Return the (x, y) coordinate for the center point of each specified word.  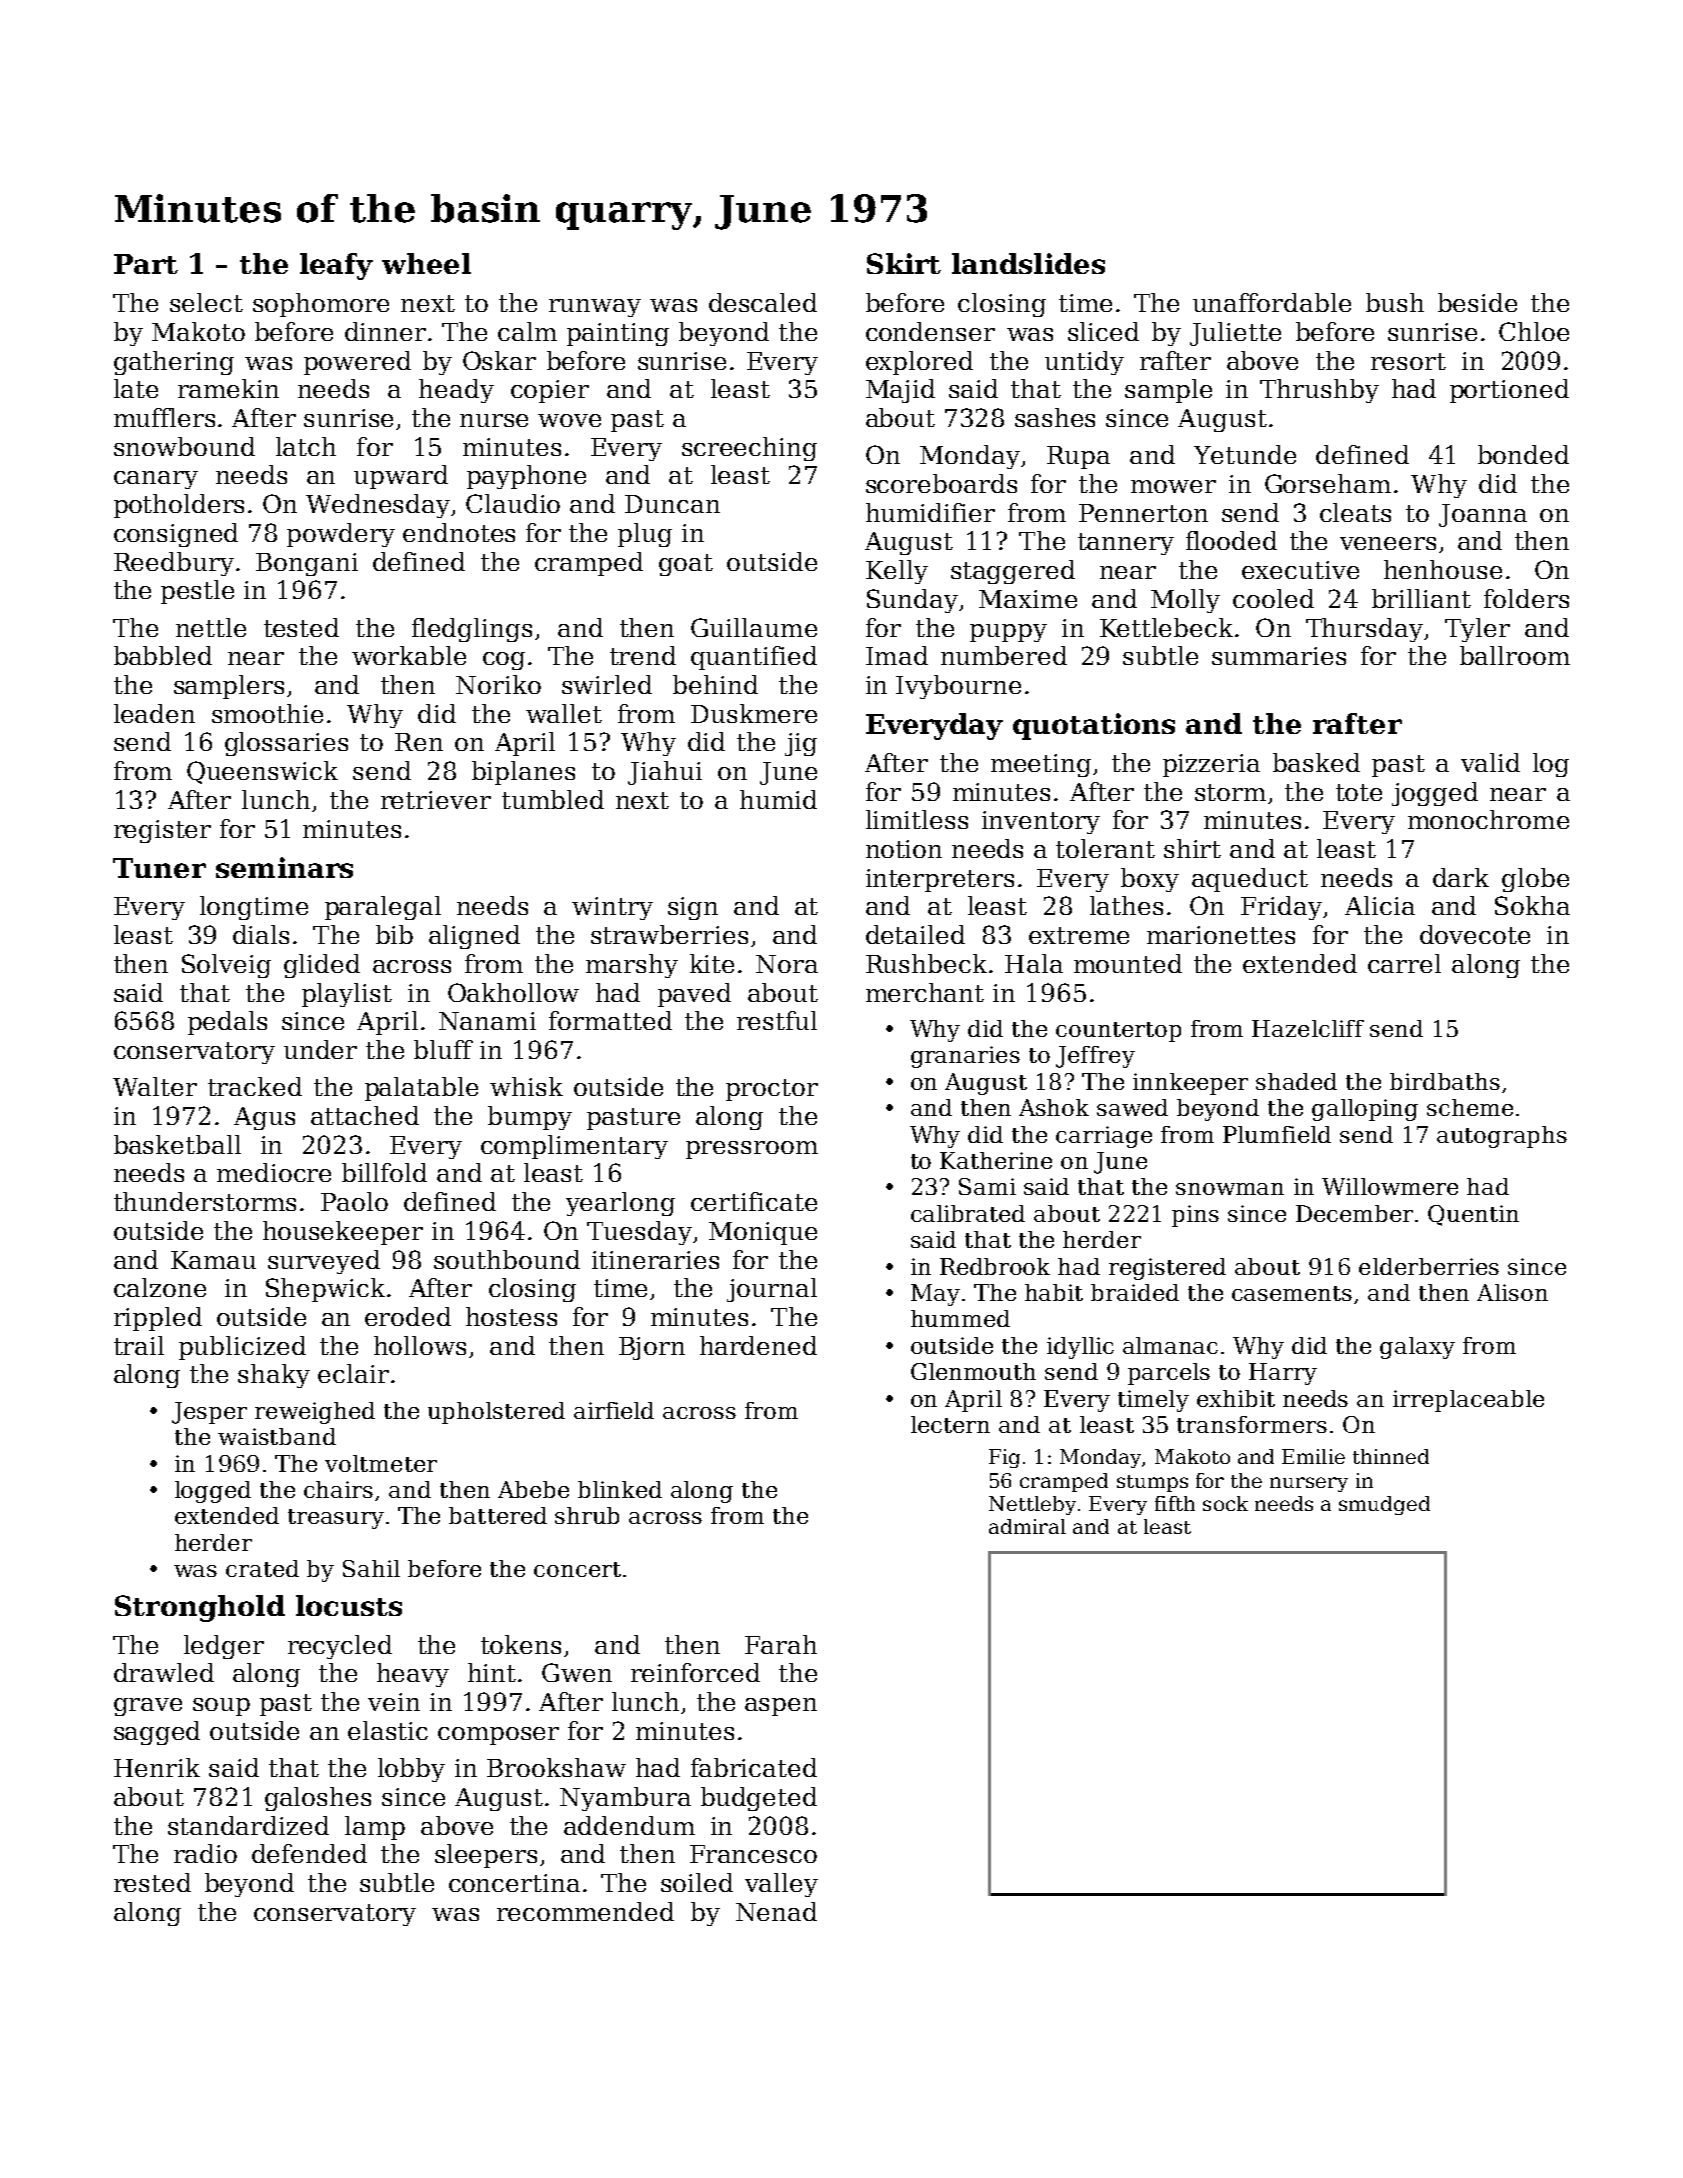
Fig (1004, 1458)
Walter (155, 1086)
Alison (1512, 1292)
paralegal (383, 908)
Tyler (1477, 630)
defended (309, 1853)
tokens (521, 1644)
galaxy (1417, 1348)
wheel (426, 263)
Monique (763, 1233)
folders (1526, 598)
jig (801, 744)
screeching (749, 449)
